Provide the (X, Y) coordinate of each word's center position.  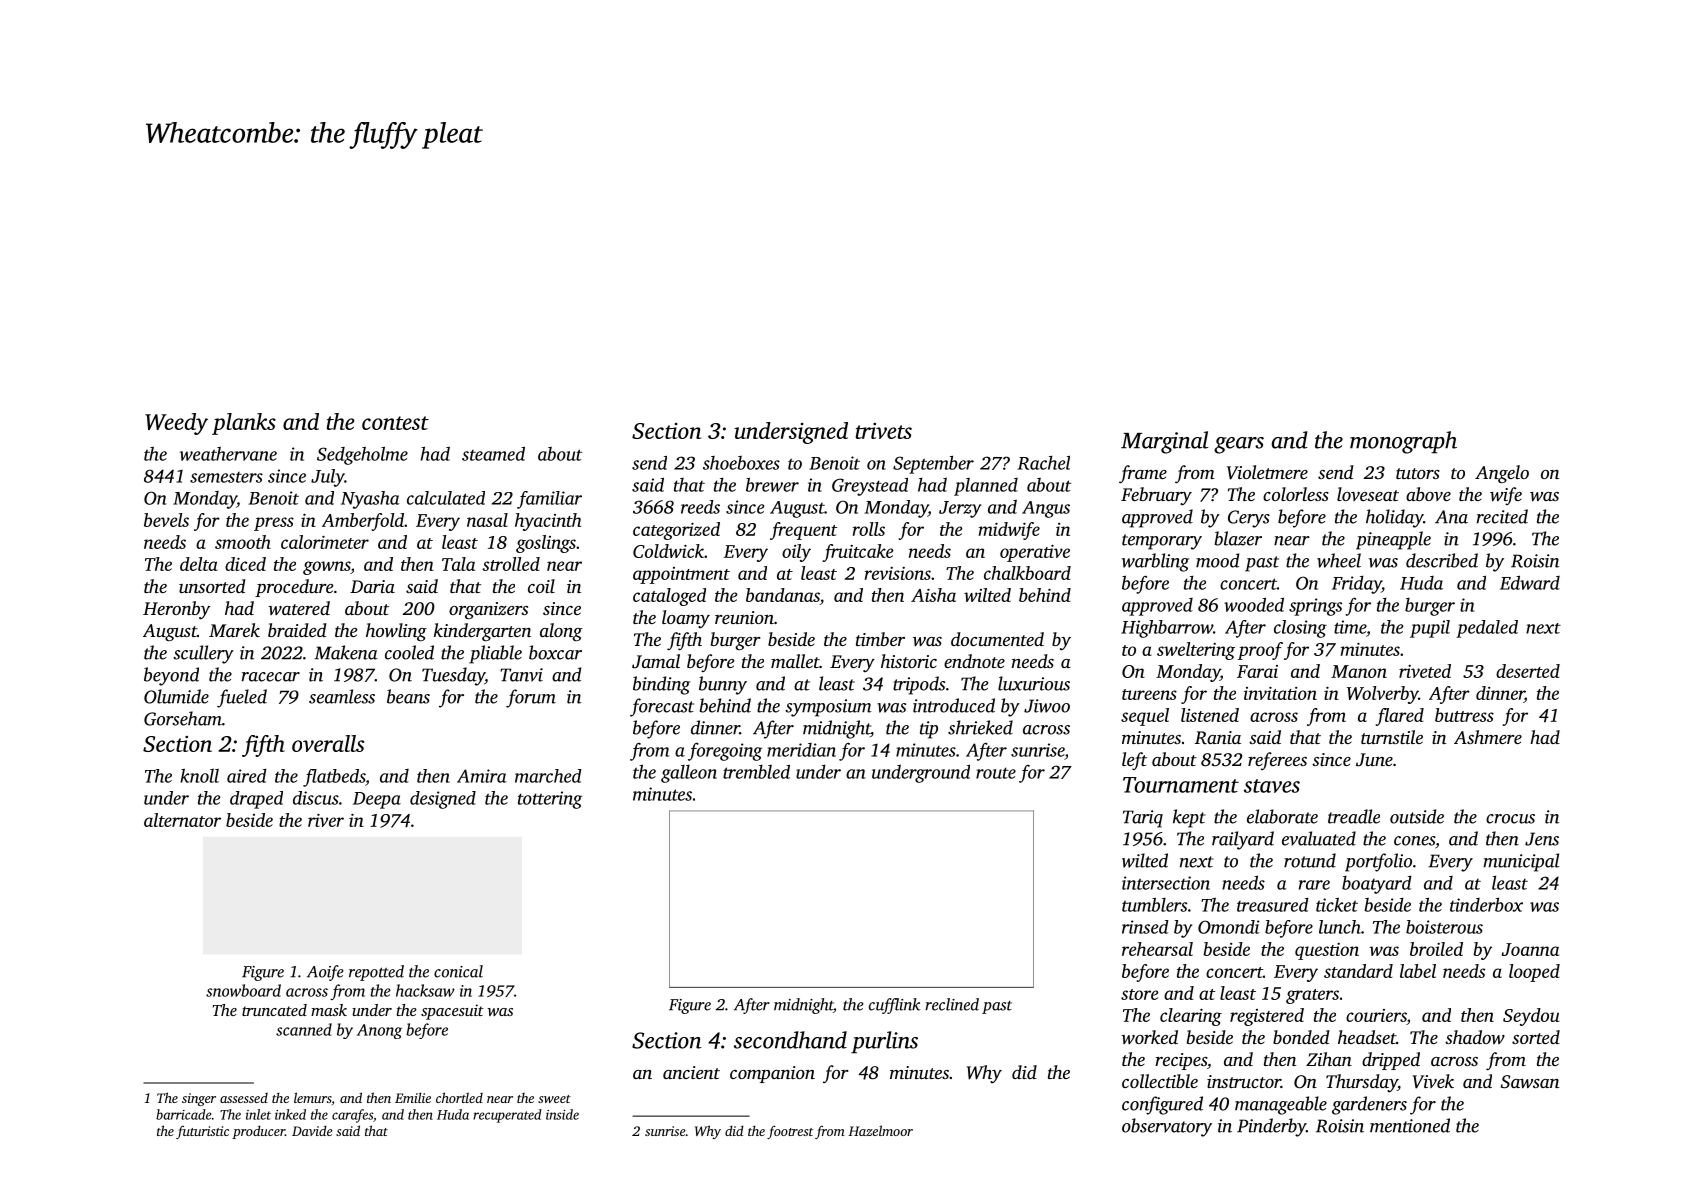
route (996, 773)
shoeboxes (741, 463)
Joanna (1530, 949)
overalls (328, 743)
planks (244, 424)
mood (1217, 560)
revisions (898, 573)
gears (1239, 445)
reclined (952, 1004)
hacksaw (425, 990)
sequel (1145, 717)
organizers (488, 611)
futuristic (202, 1132)
